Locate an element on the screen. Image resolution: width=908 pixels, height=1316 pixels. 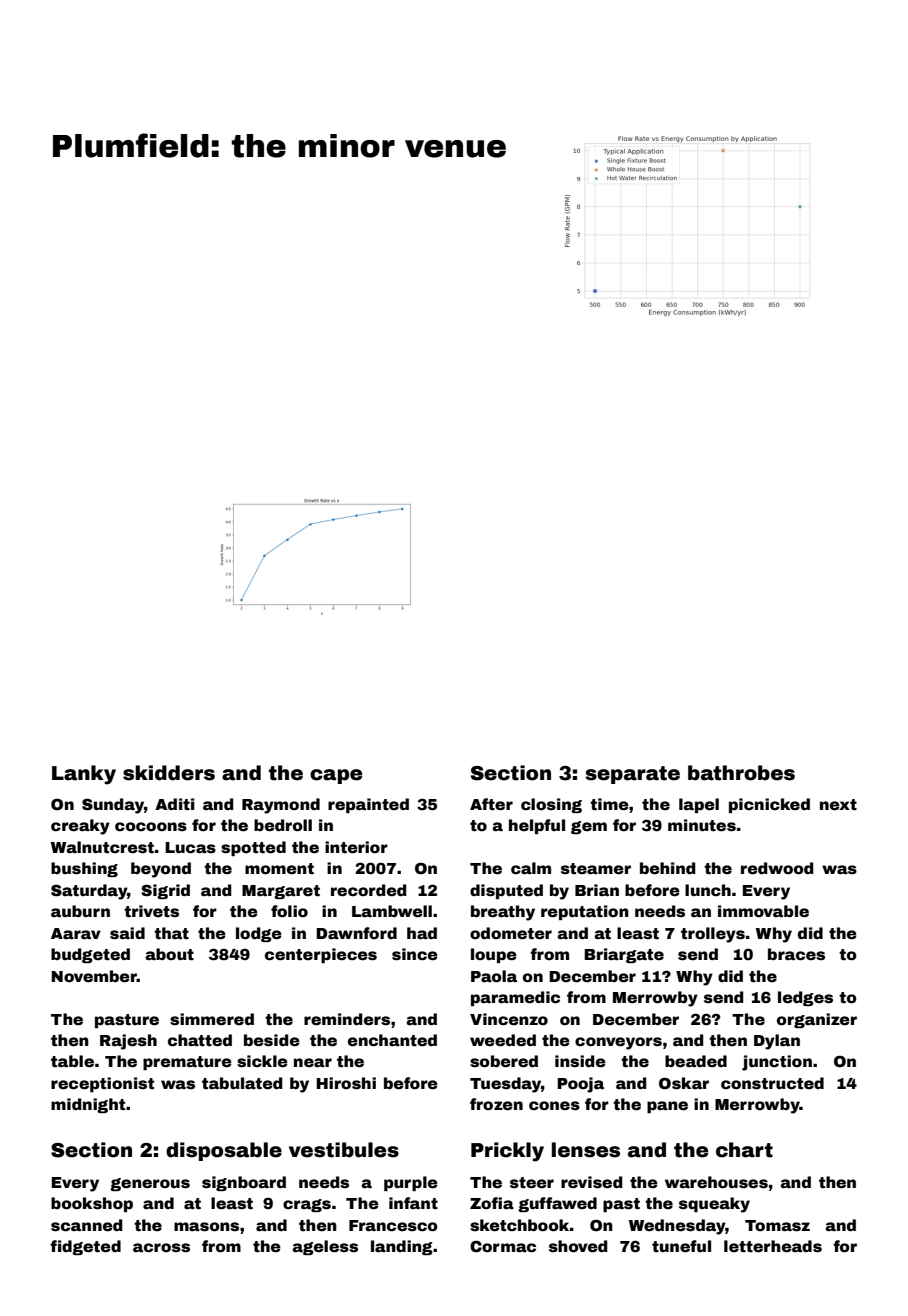
frozen is located at coordinates (496, 1104).
